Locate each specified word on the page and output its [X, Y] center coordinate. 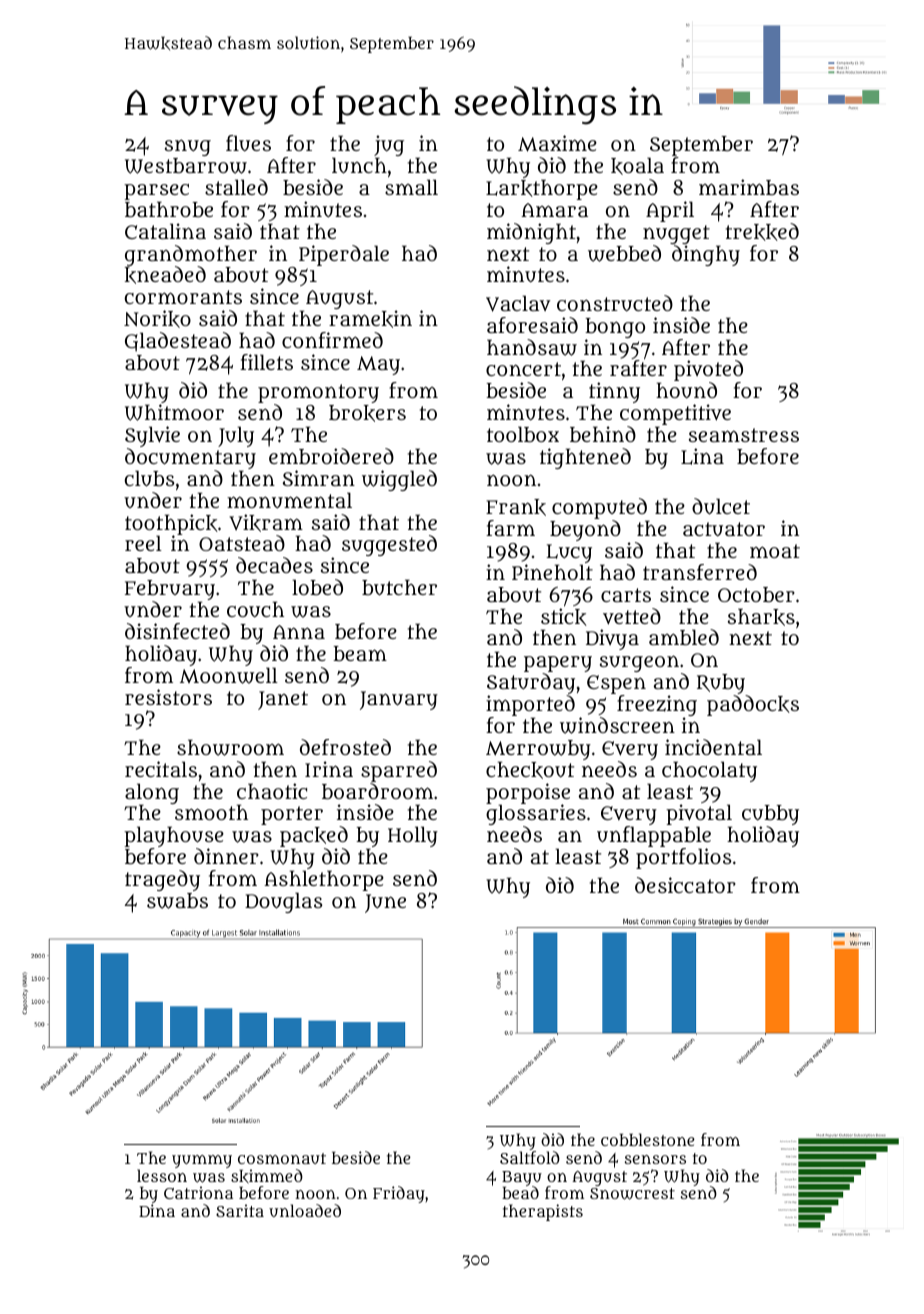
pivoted [708, 370]
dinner [226, 856]
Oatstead [242, 543]
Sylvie [152, 436]
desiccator [685, 885]
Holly [413, 836]
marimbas [749, 187]
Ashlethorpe [324, 881]
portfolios [683, 858]
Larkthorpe [542, 189]
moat [775, 551]
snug [188, 147]
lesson [162, 1175]
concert [523, 369]
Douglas [283, 902]
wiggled [399, 480]
